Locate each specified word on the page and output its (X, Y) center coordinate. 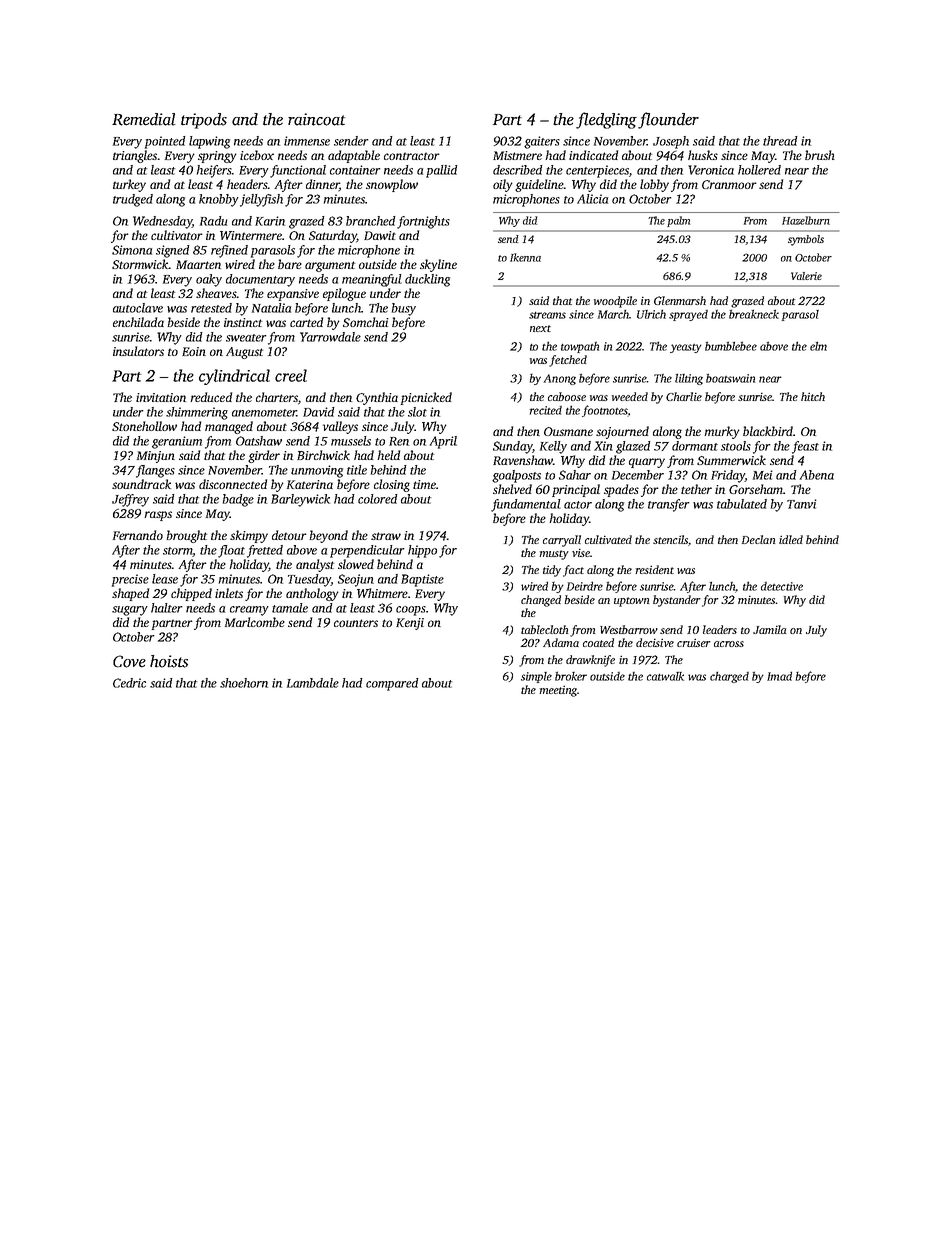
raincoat (316, 119)
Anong (560, 379)
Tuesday (309, 580)
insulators (138, 351)
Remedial (144, 119)
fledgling (606, 120)
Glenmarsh (680, 300)
